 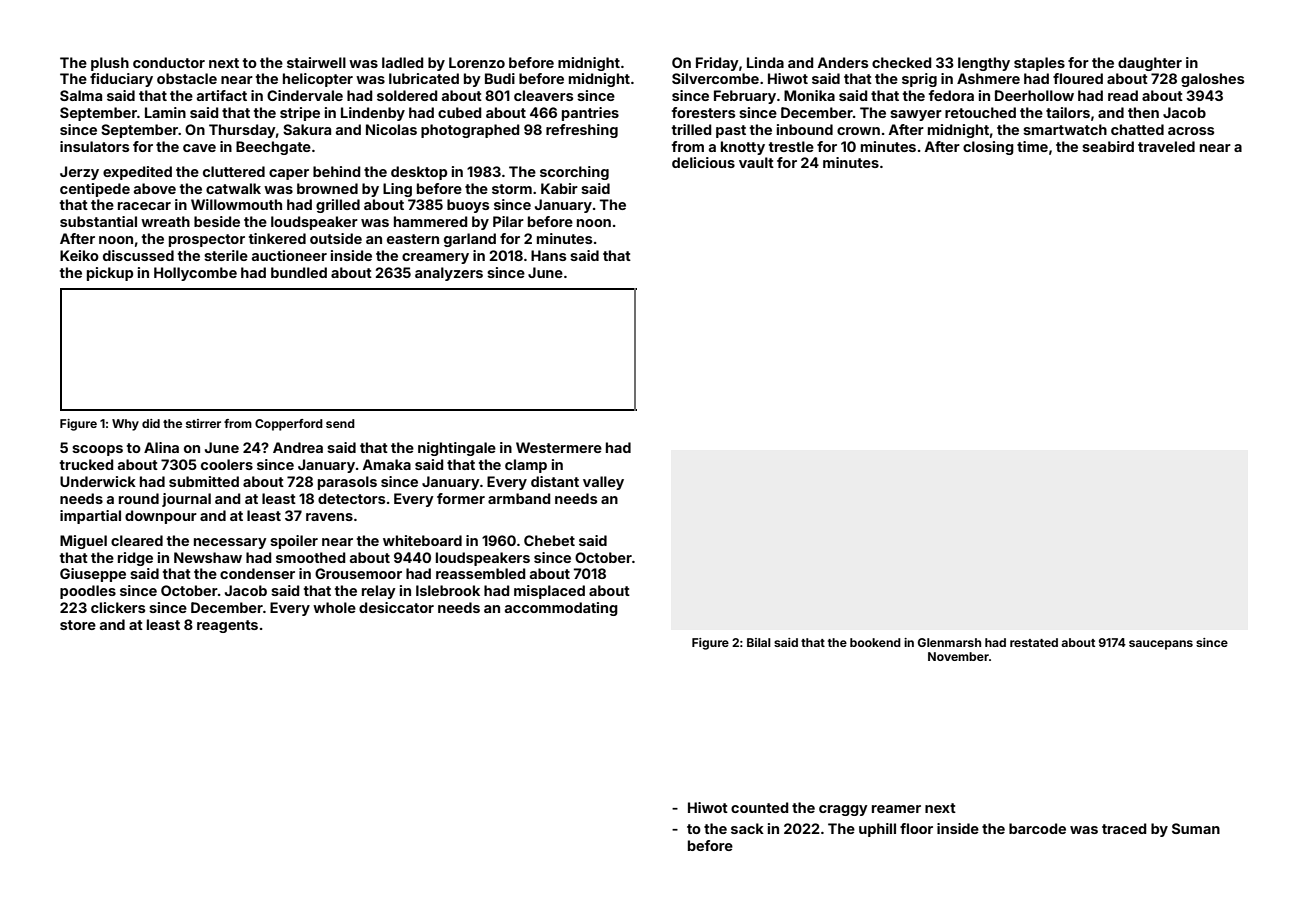 What do you see at coordinates (765, 62) in the screenshot?
I see `Linda` at bounding box center [765, 62].
